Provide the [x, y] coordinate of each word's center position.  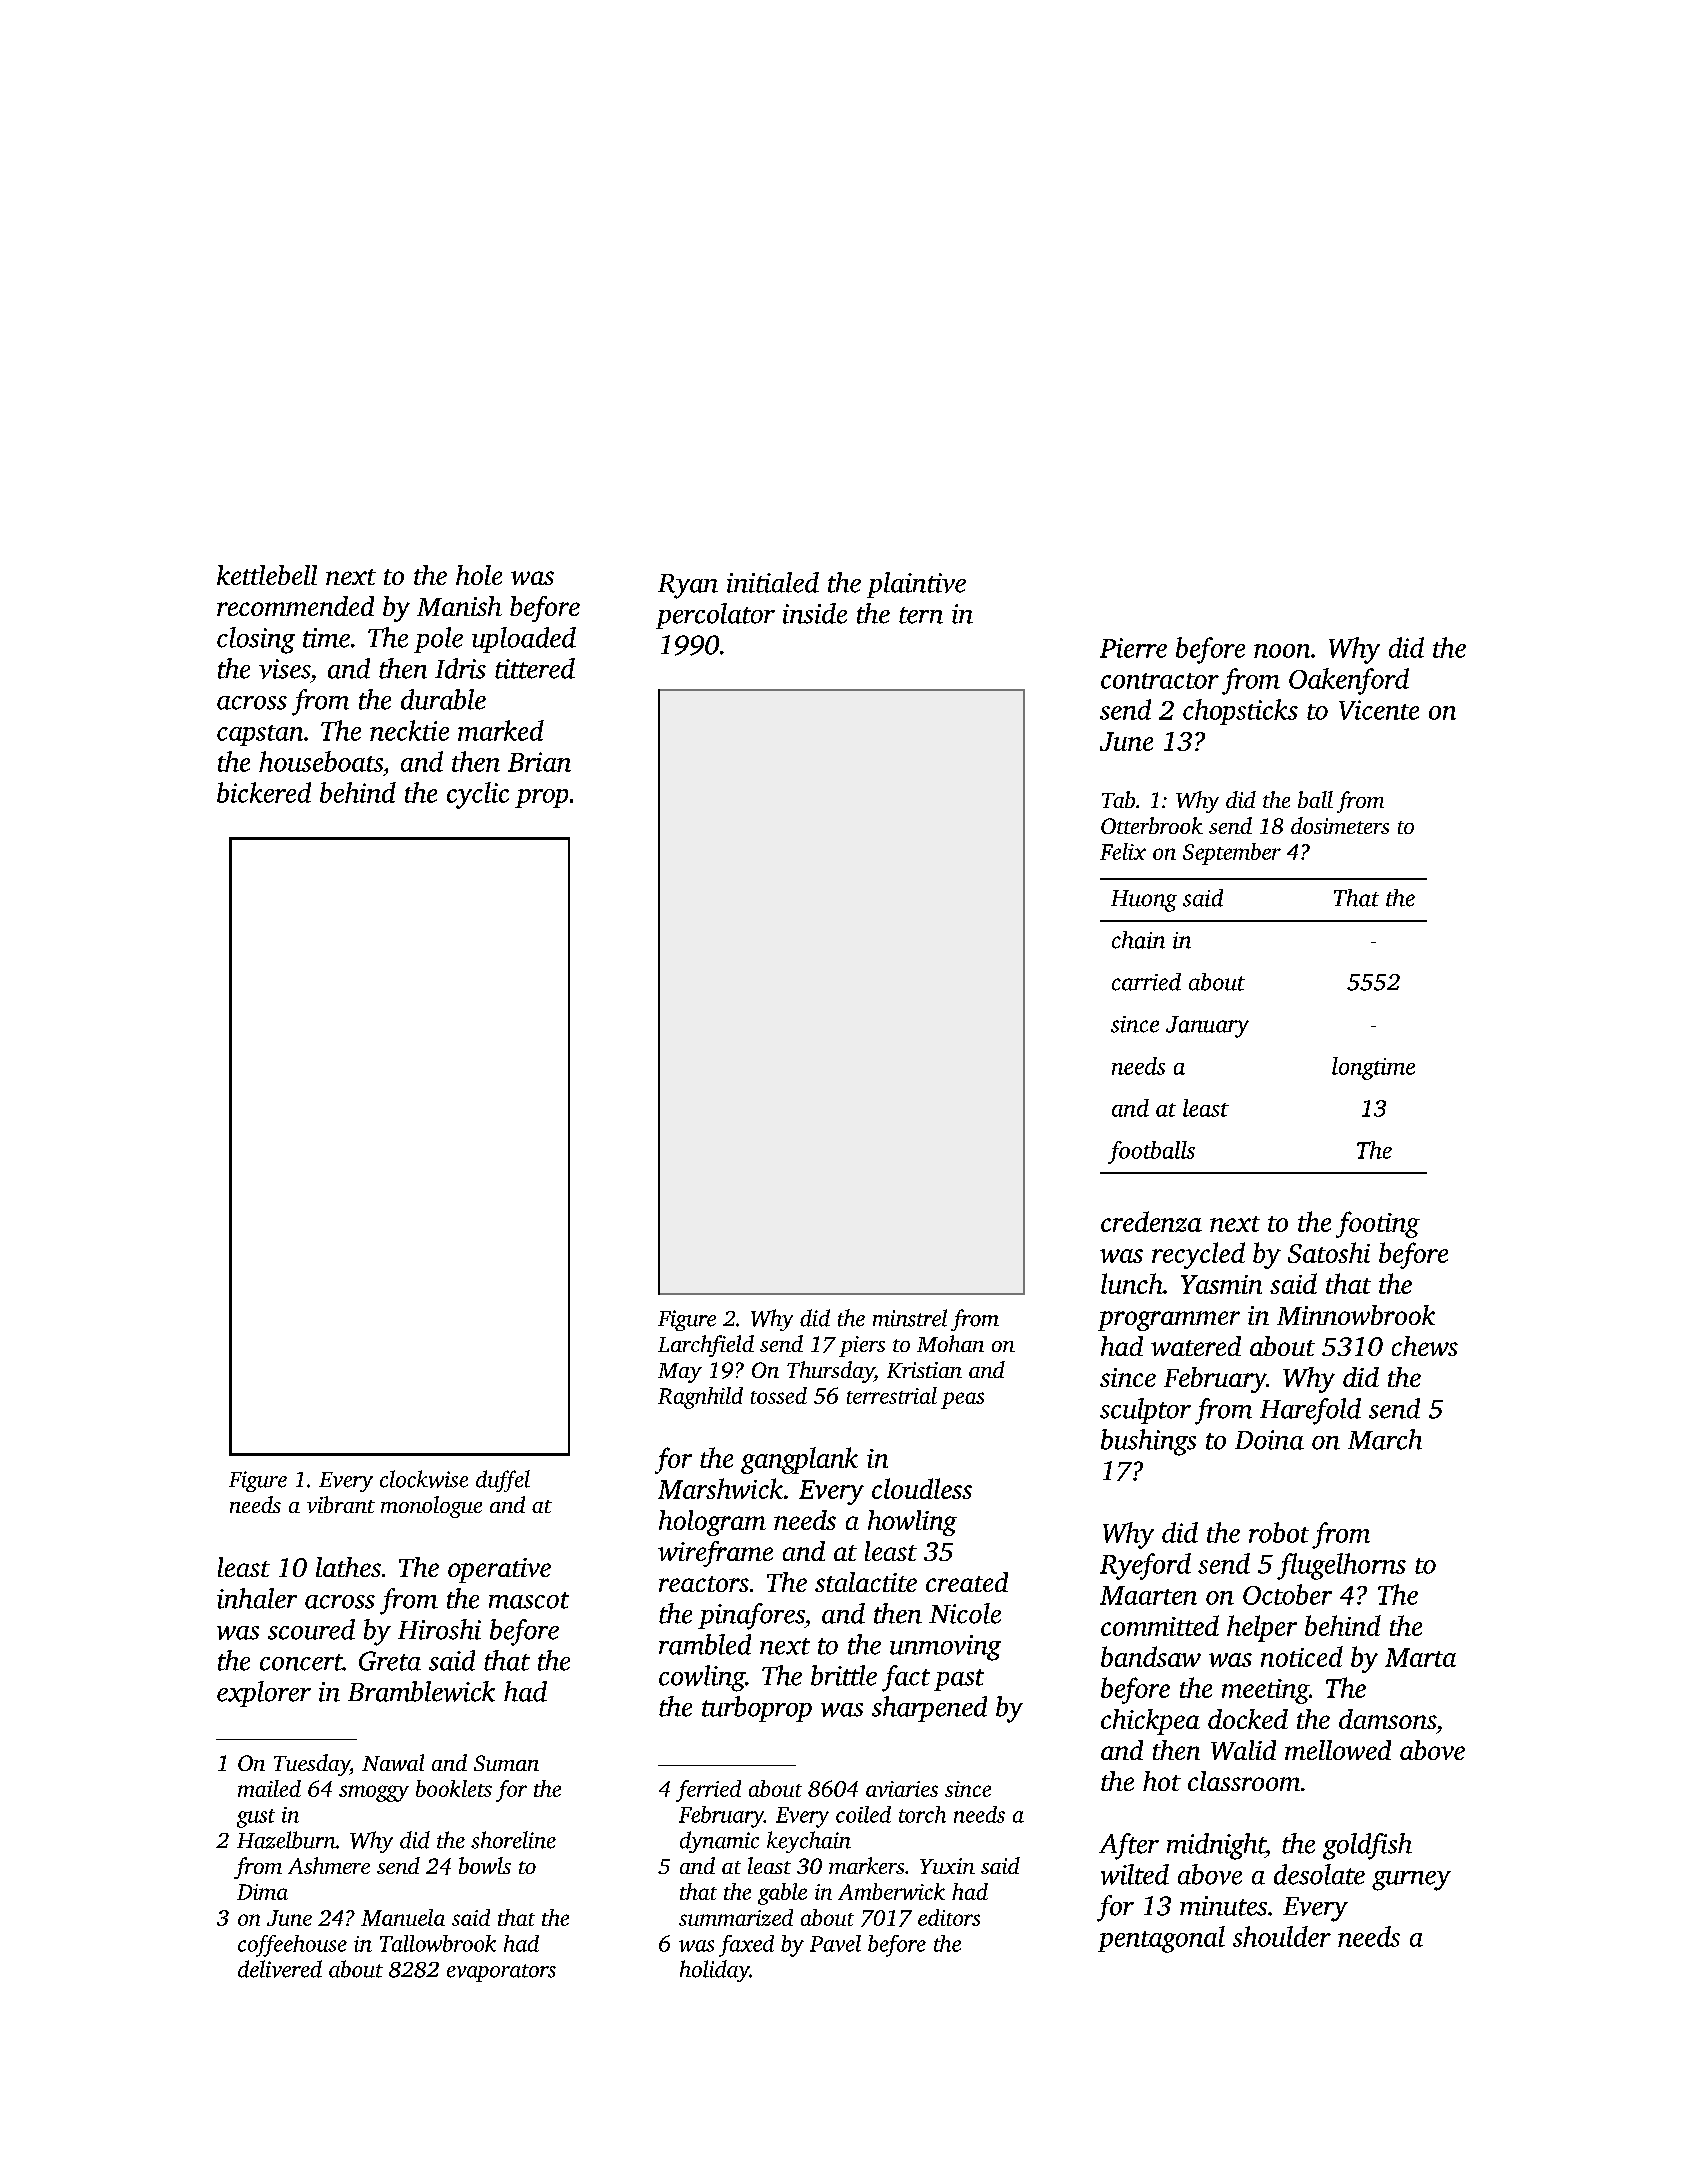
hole [479, 575]
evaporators [501, 1973]
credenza [1151, 1221]
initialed [773, 582]
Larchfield [706, 1346]
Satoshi [1329, 1252]
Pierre [1133, 648]
